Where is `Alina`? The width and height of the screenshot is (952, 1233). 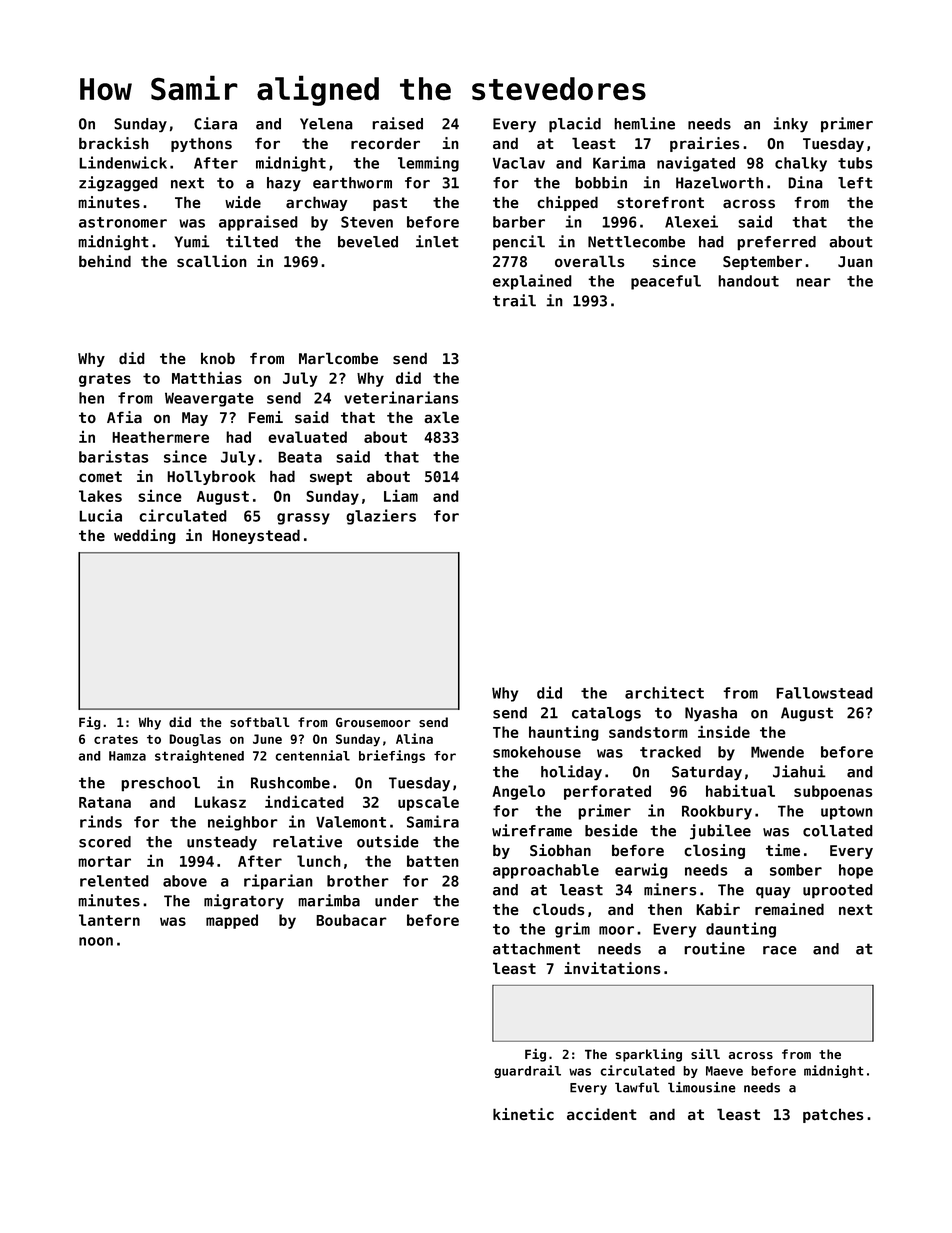 Alina is located at coordinates (414, 738).
